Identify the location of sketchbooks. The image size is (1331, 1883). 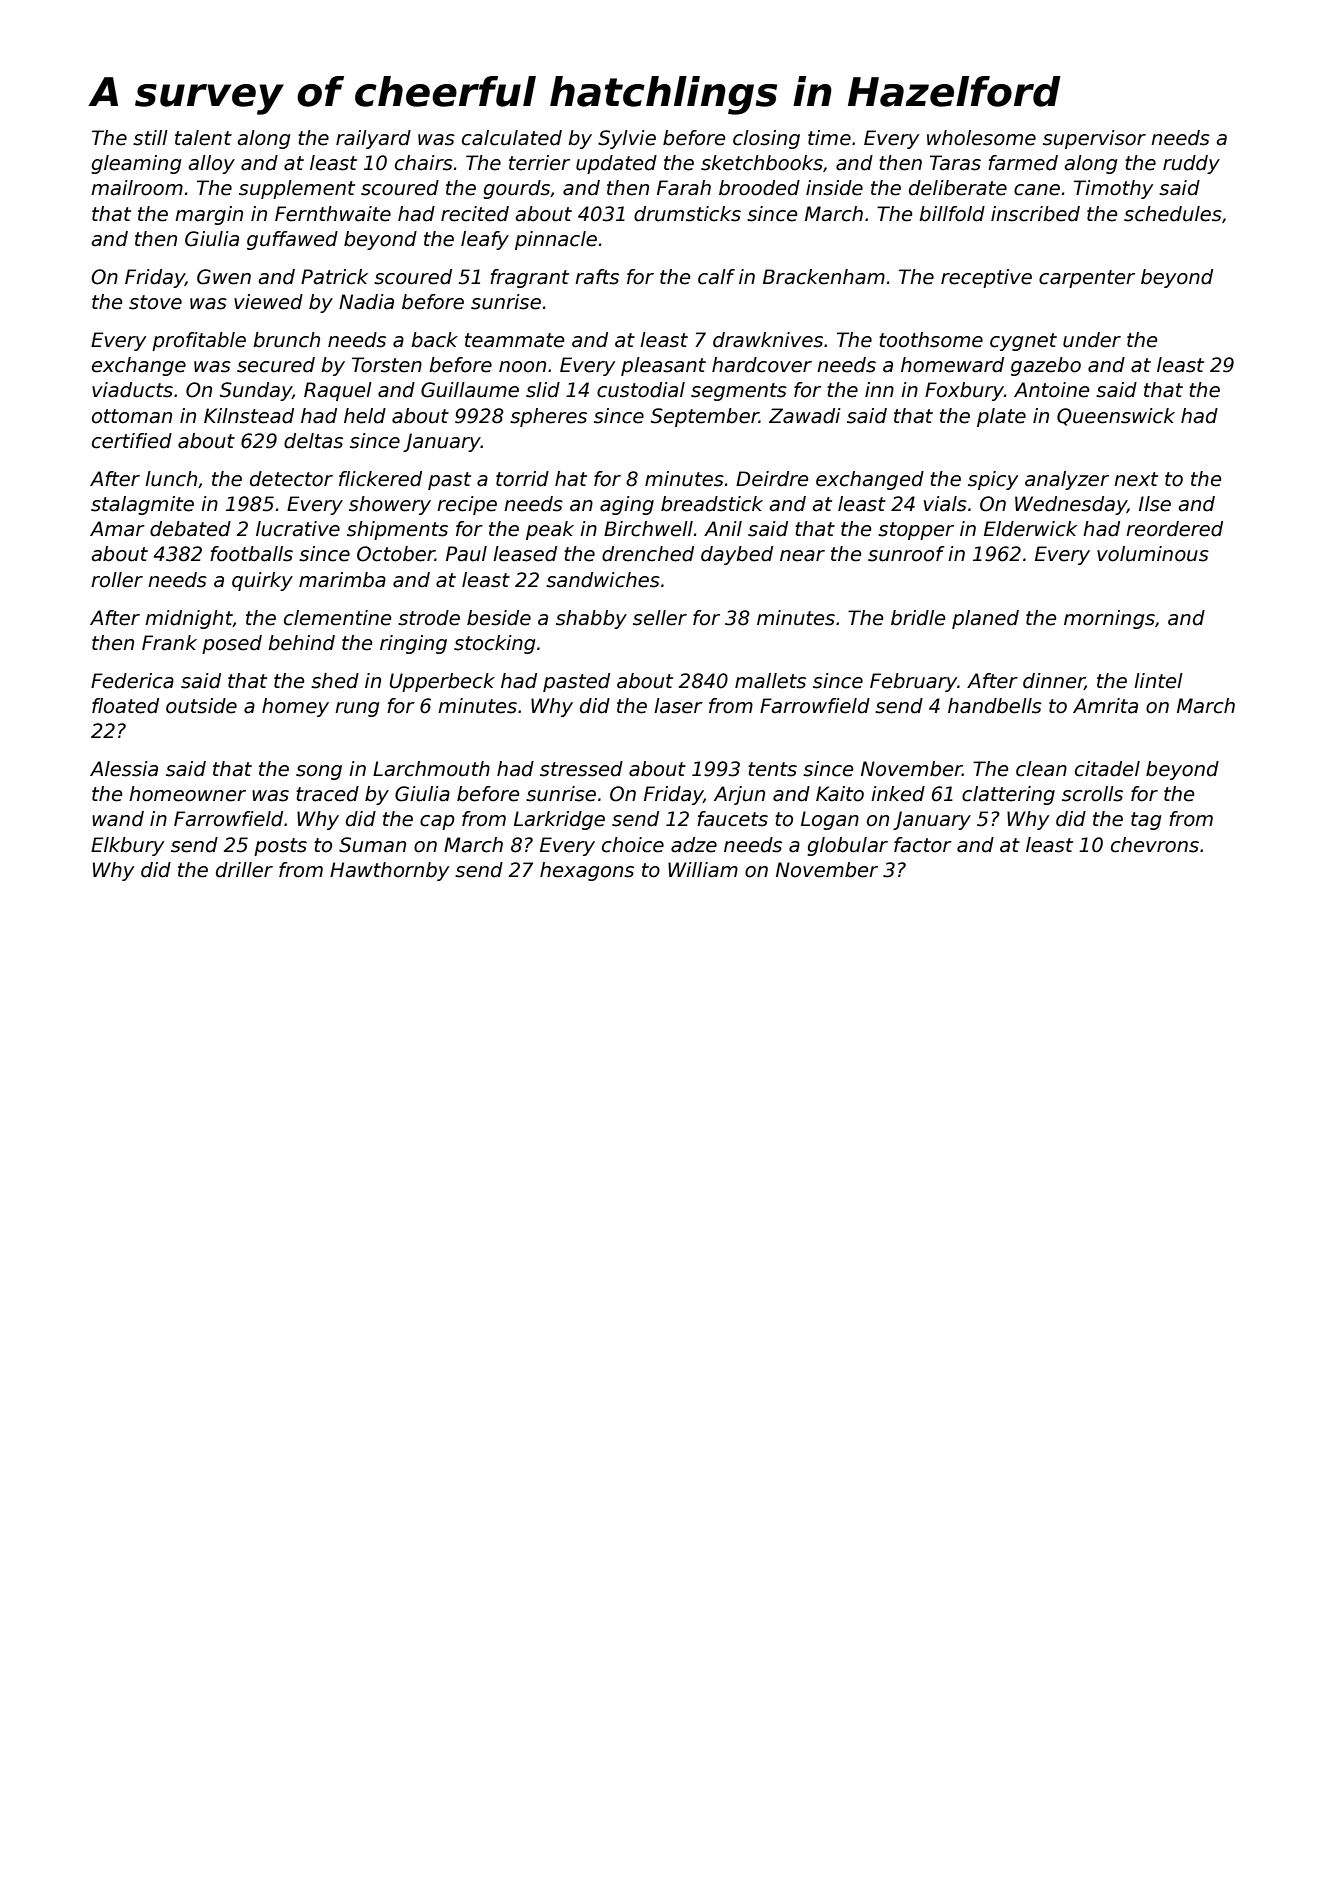
(762, 163).
